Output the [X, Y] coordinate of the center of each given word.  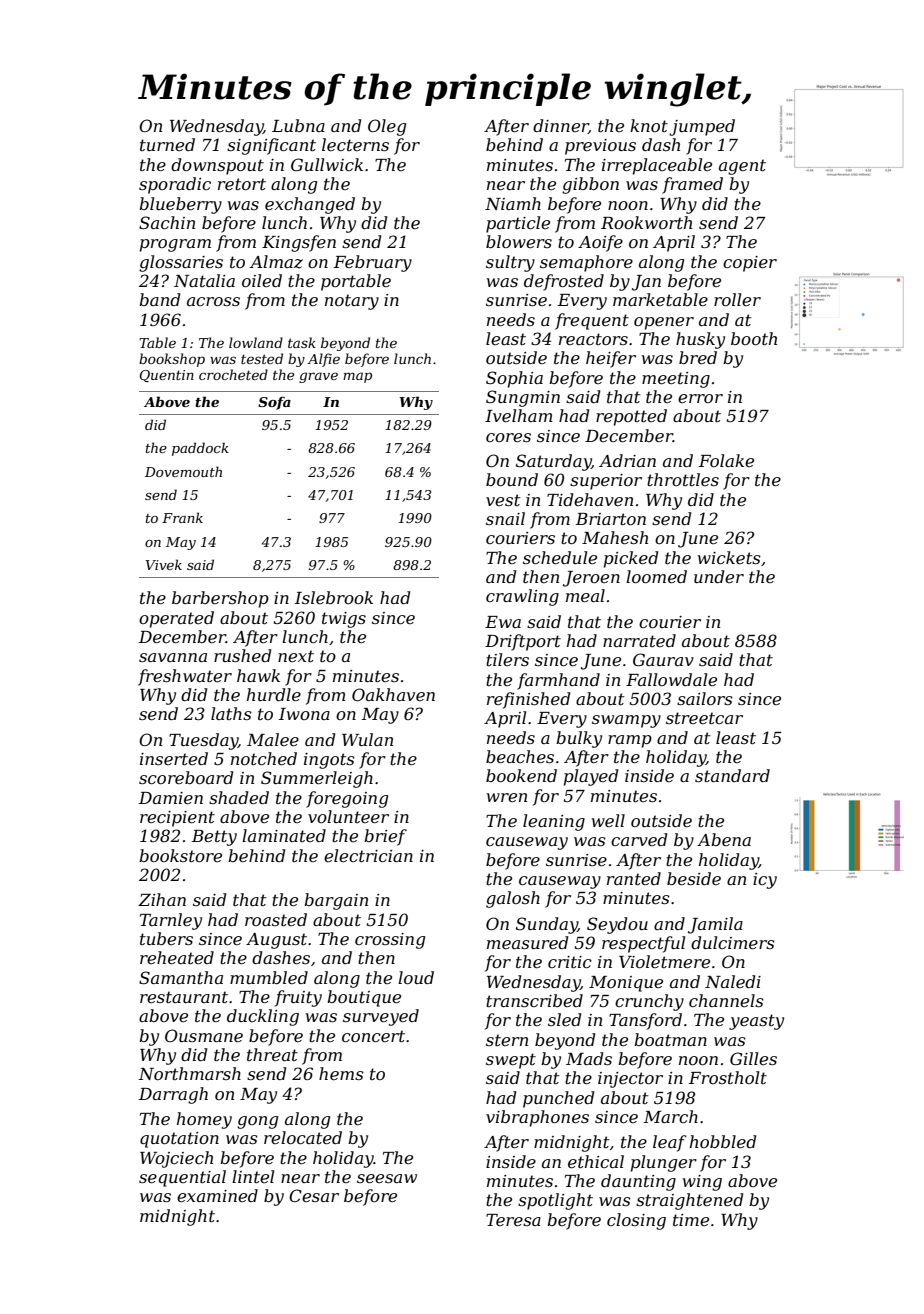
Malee [273, 739]
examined [217, 1195]
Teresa [513, 1220]
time [691, 1220]
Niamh [513, 203]
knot [649, 125]
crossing [390, 941]
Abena [724, 839]
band [159, 299]
